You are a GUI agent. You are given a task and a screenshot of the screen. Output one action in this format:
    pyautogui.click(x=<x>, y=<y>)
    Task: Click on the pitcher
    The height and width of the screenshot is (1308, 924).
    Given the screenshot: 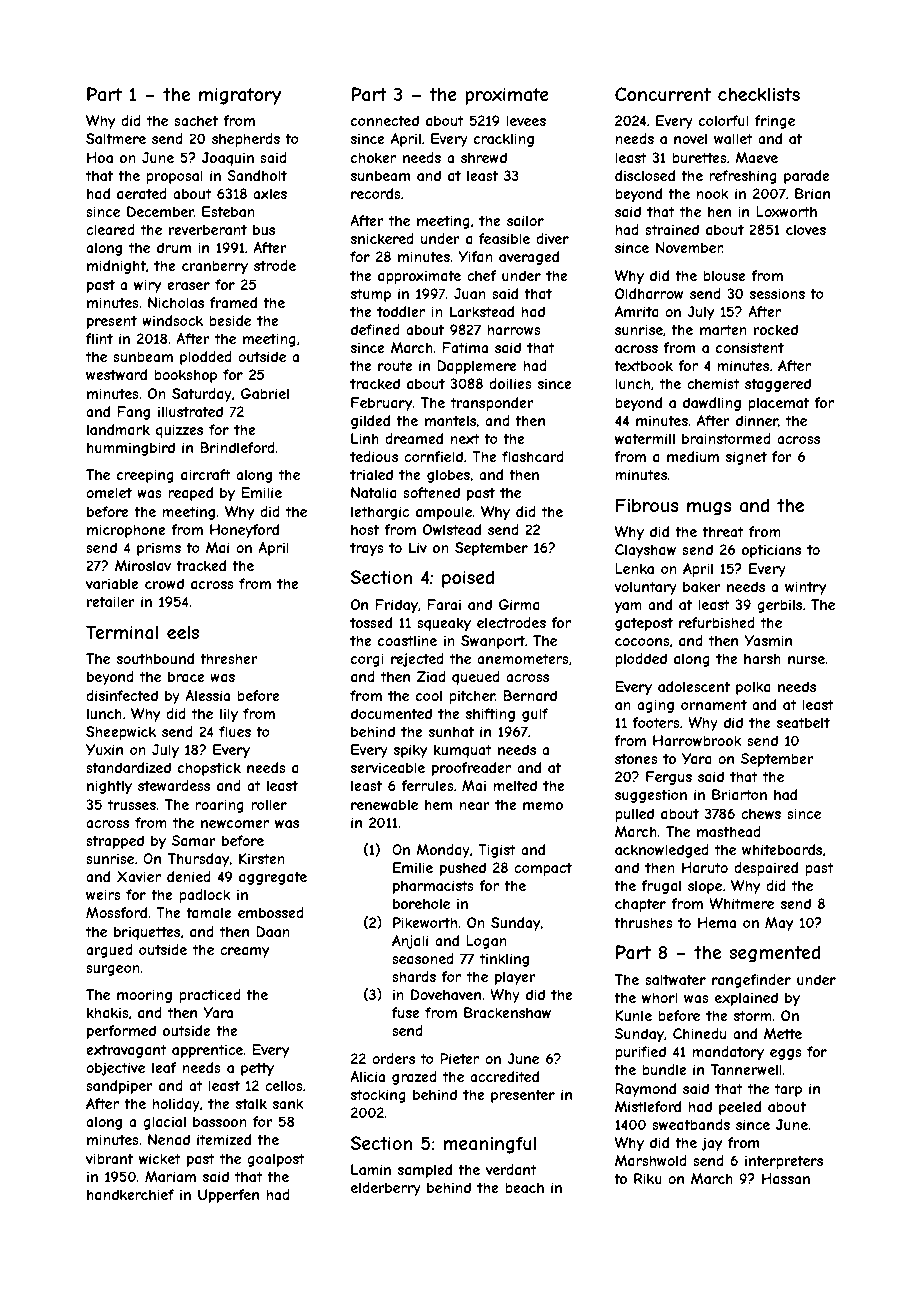 What is the action you would take?
    pyautogui.click(x=472, y=697)
